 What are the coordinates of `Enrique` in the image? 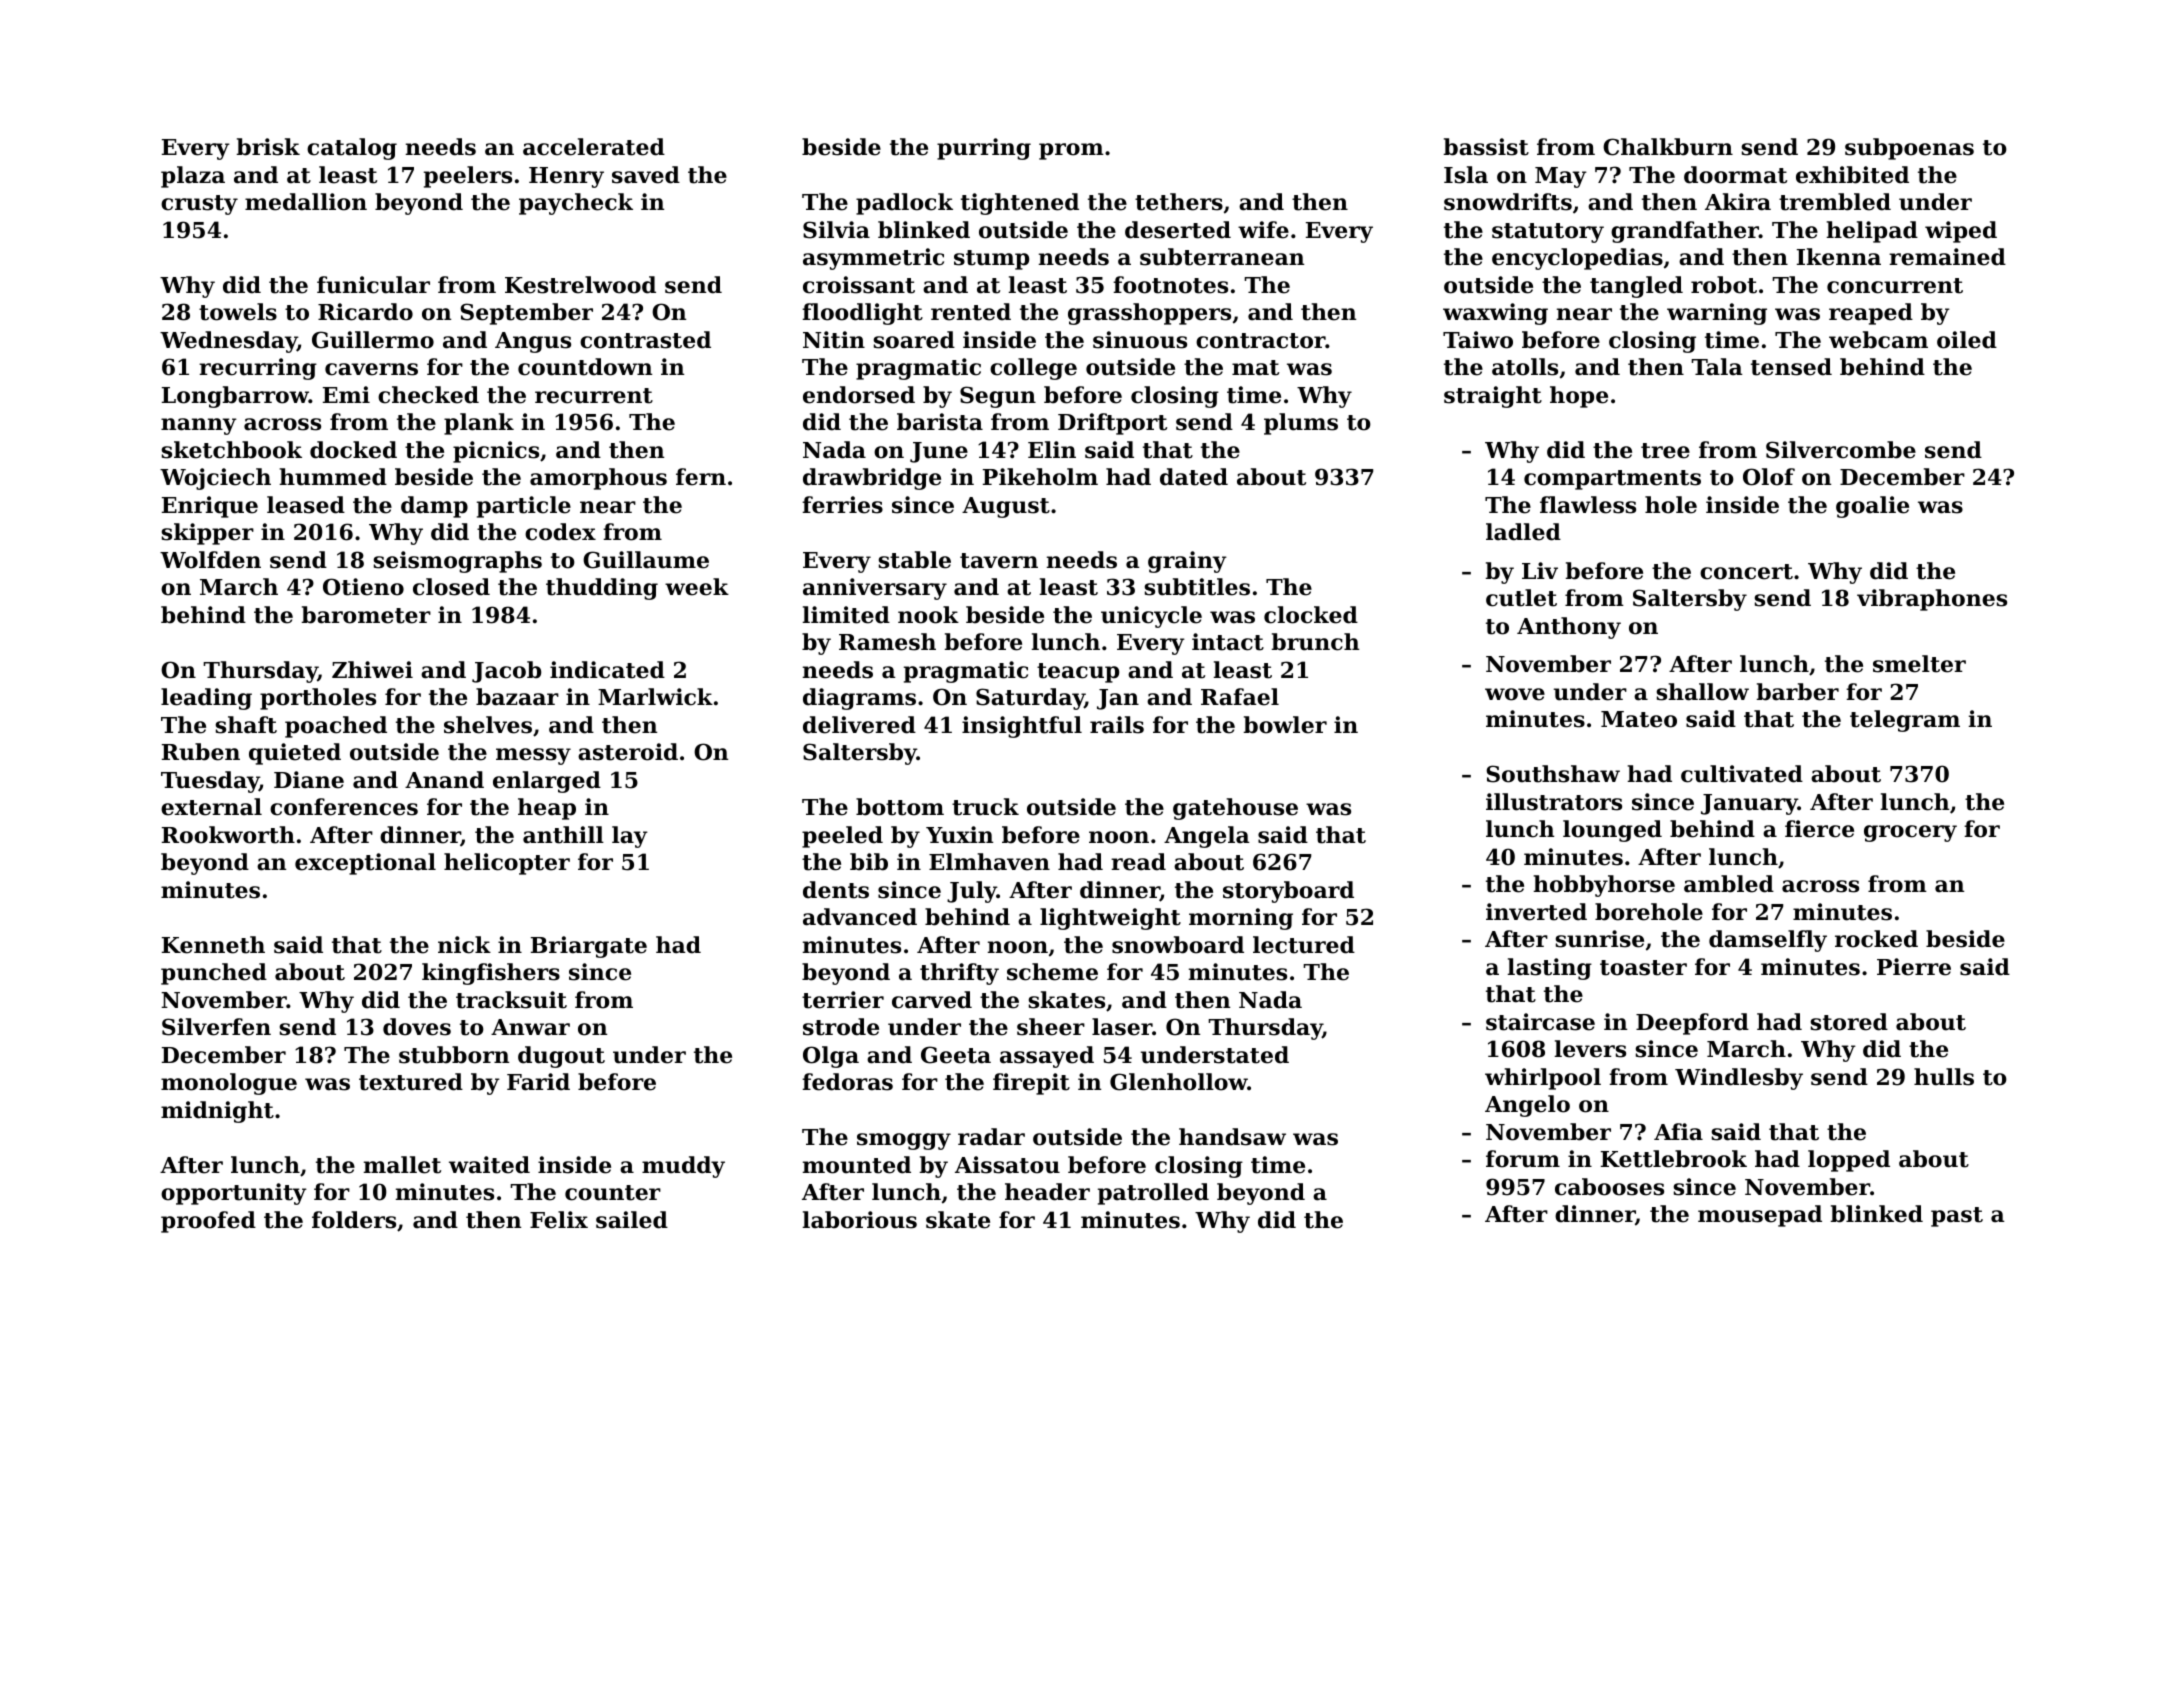 It's located at (210, 507).
